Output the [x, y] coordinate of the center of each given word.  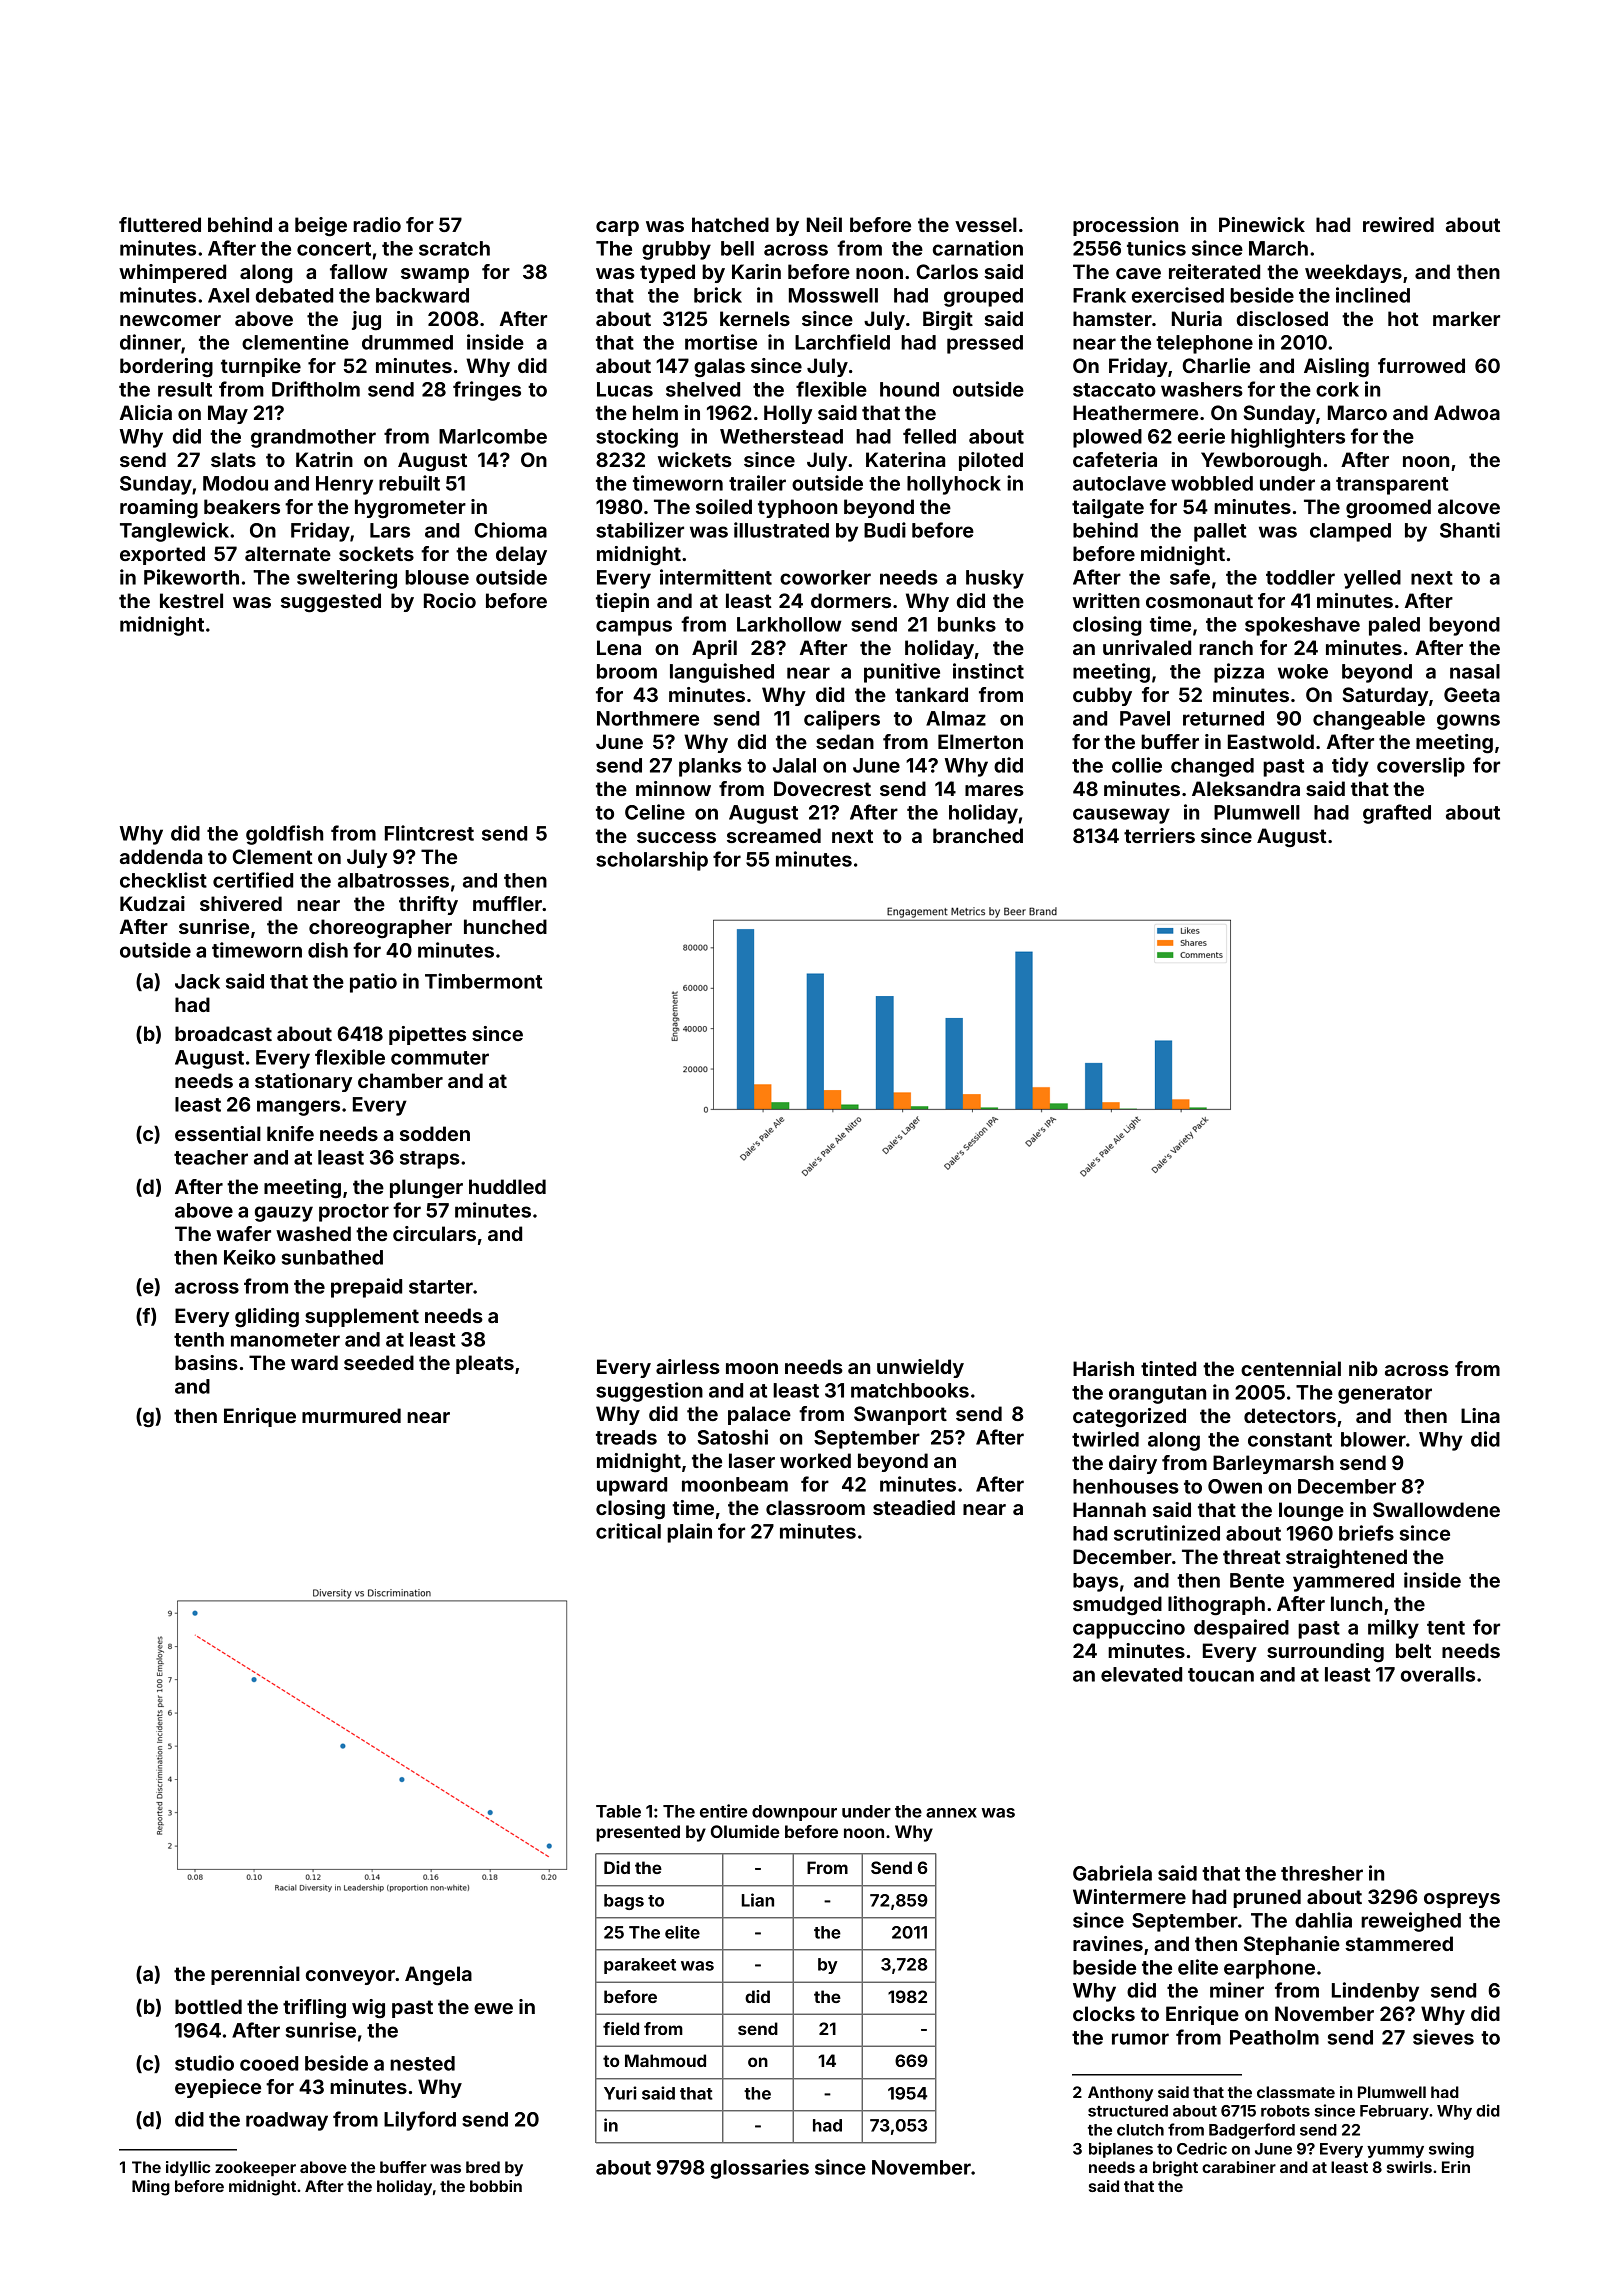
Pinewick [1262, 224]
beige [321, 227]
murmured [351, 1415]
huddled [507, 1186]
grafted [1397, 814]
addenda [161, 856]
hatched [730, 224]
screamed [774, 835]
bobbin [496, 2186]
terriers [1159, 835]
